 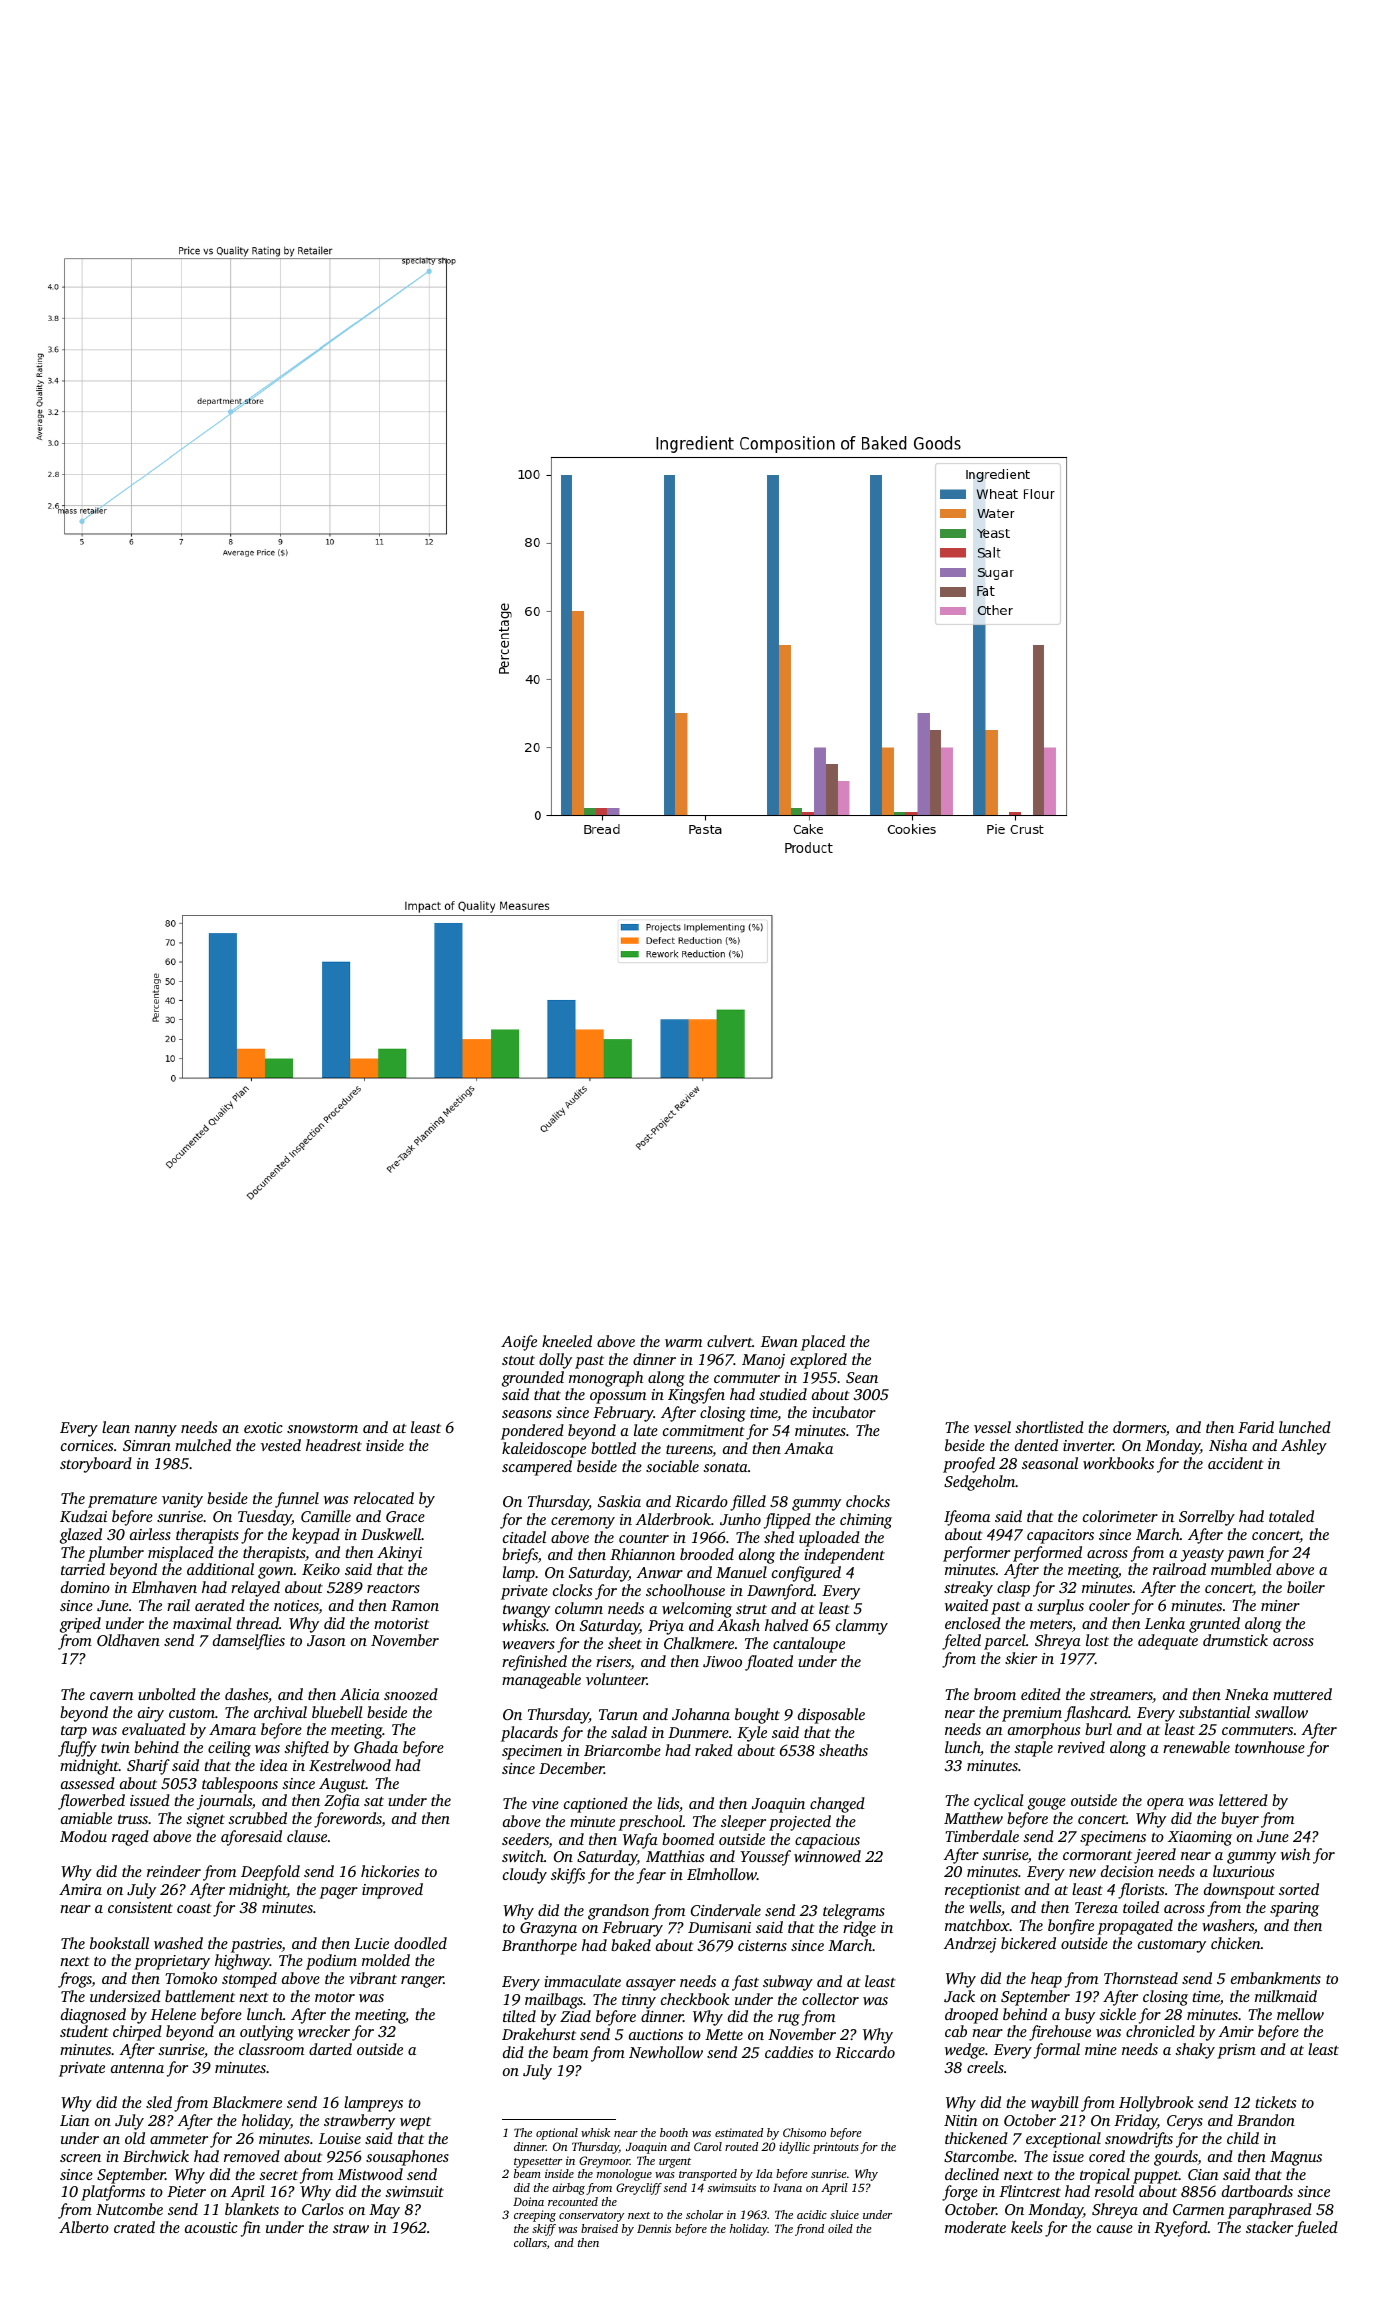 What do you see at coordinates (1286, 1996) in the image?
I see `milkmaid` at bounding box center [1286, 1996].
